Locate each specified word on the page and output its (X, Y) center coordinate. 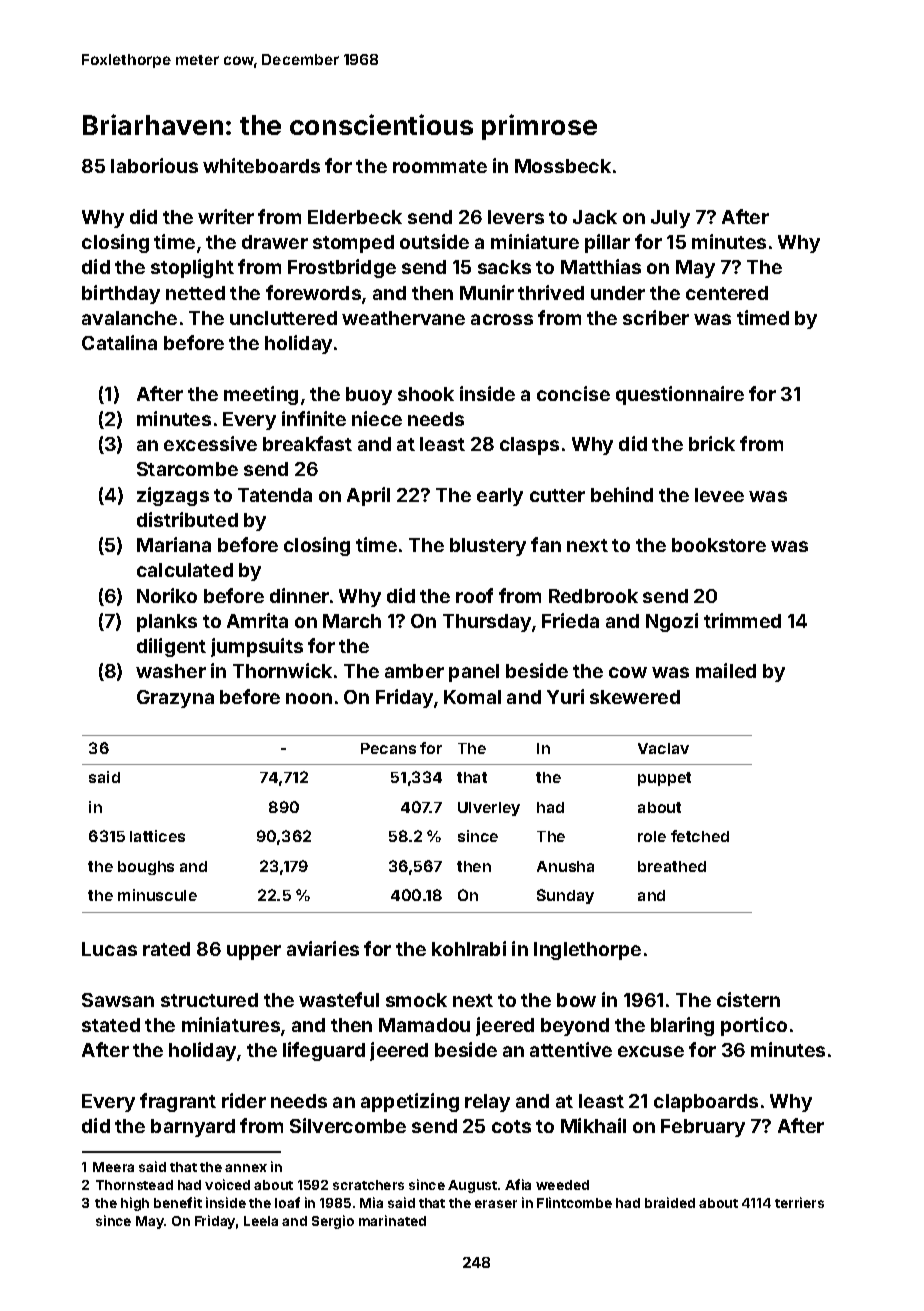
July (670, 219)
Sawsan (118, 1000)
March (352, 621)
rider (244, 1100)
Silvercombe (348, 1125)
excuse (651, 1051)
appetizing (410, 1102)
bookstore (719, 545)
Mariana (174, 544)
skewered (635, 697)
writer (226, 216)
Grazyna (175, 699)
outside (434, 241)
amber (414, 671)
